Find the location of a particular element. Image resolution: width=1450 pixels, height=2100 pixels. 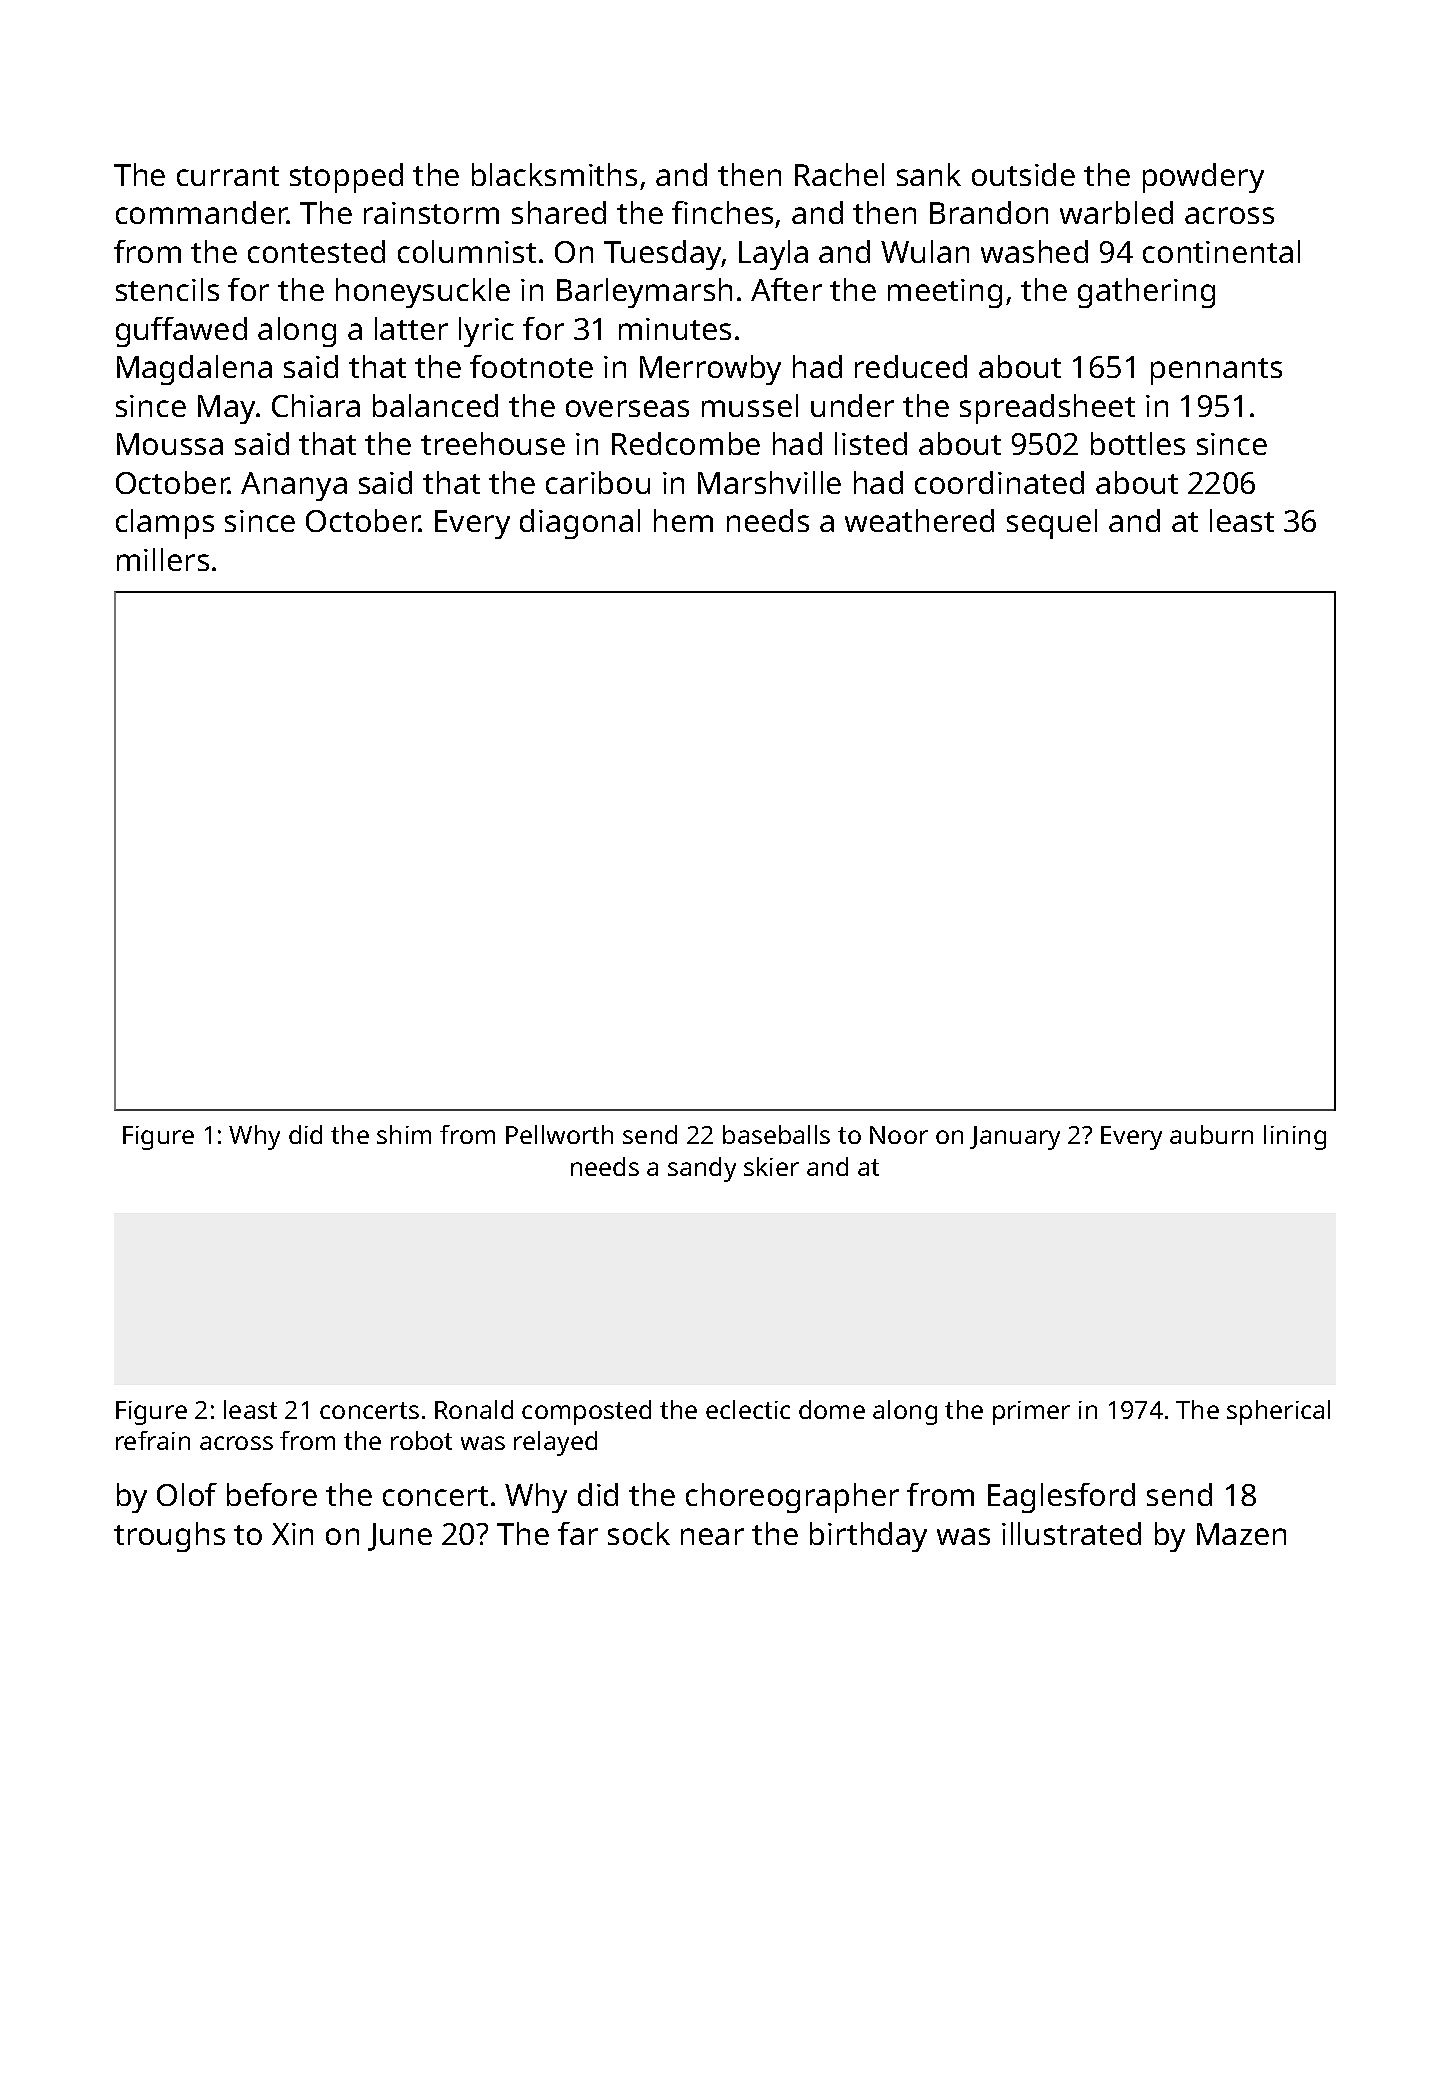

outside is located at coordinates (1023, 174).
